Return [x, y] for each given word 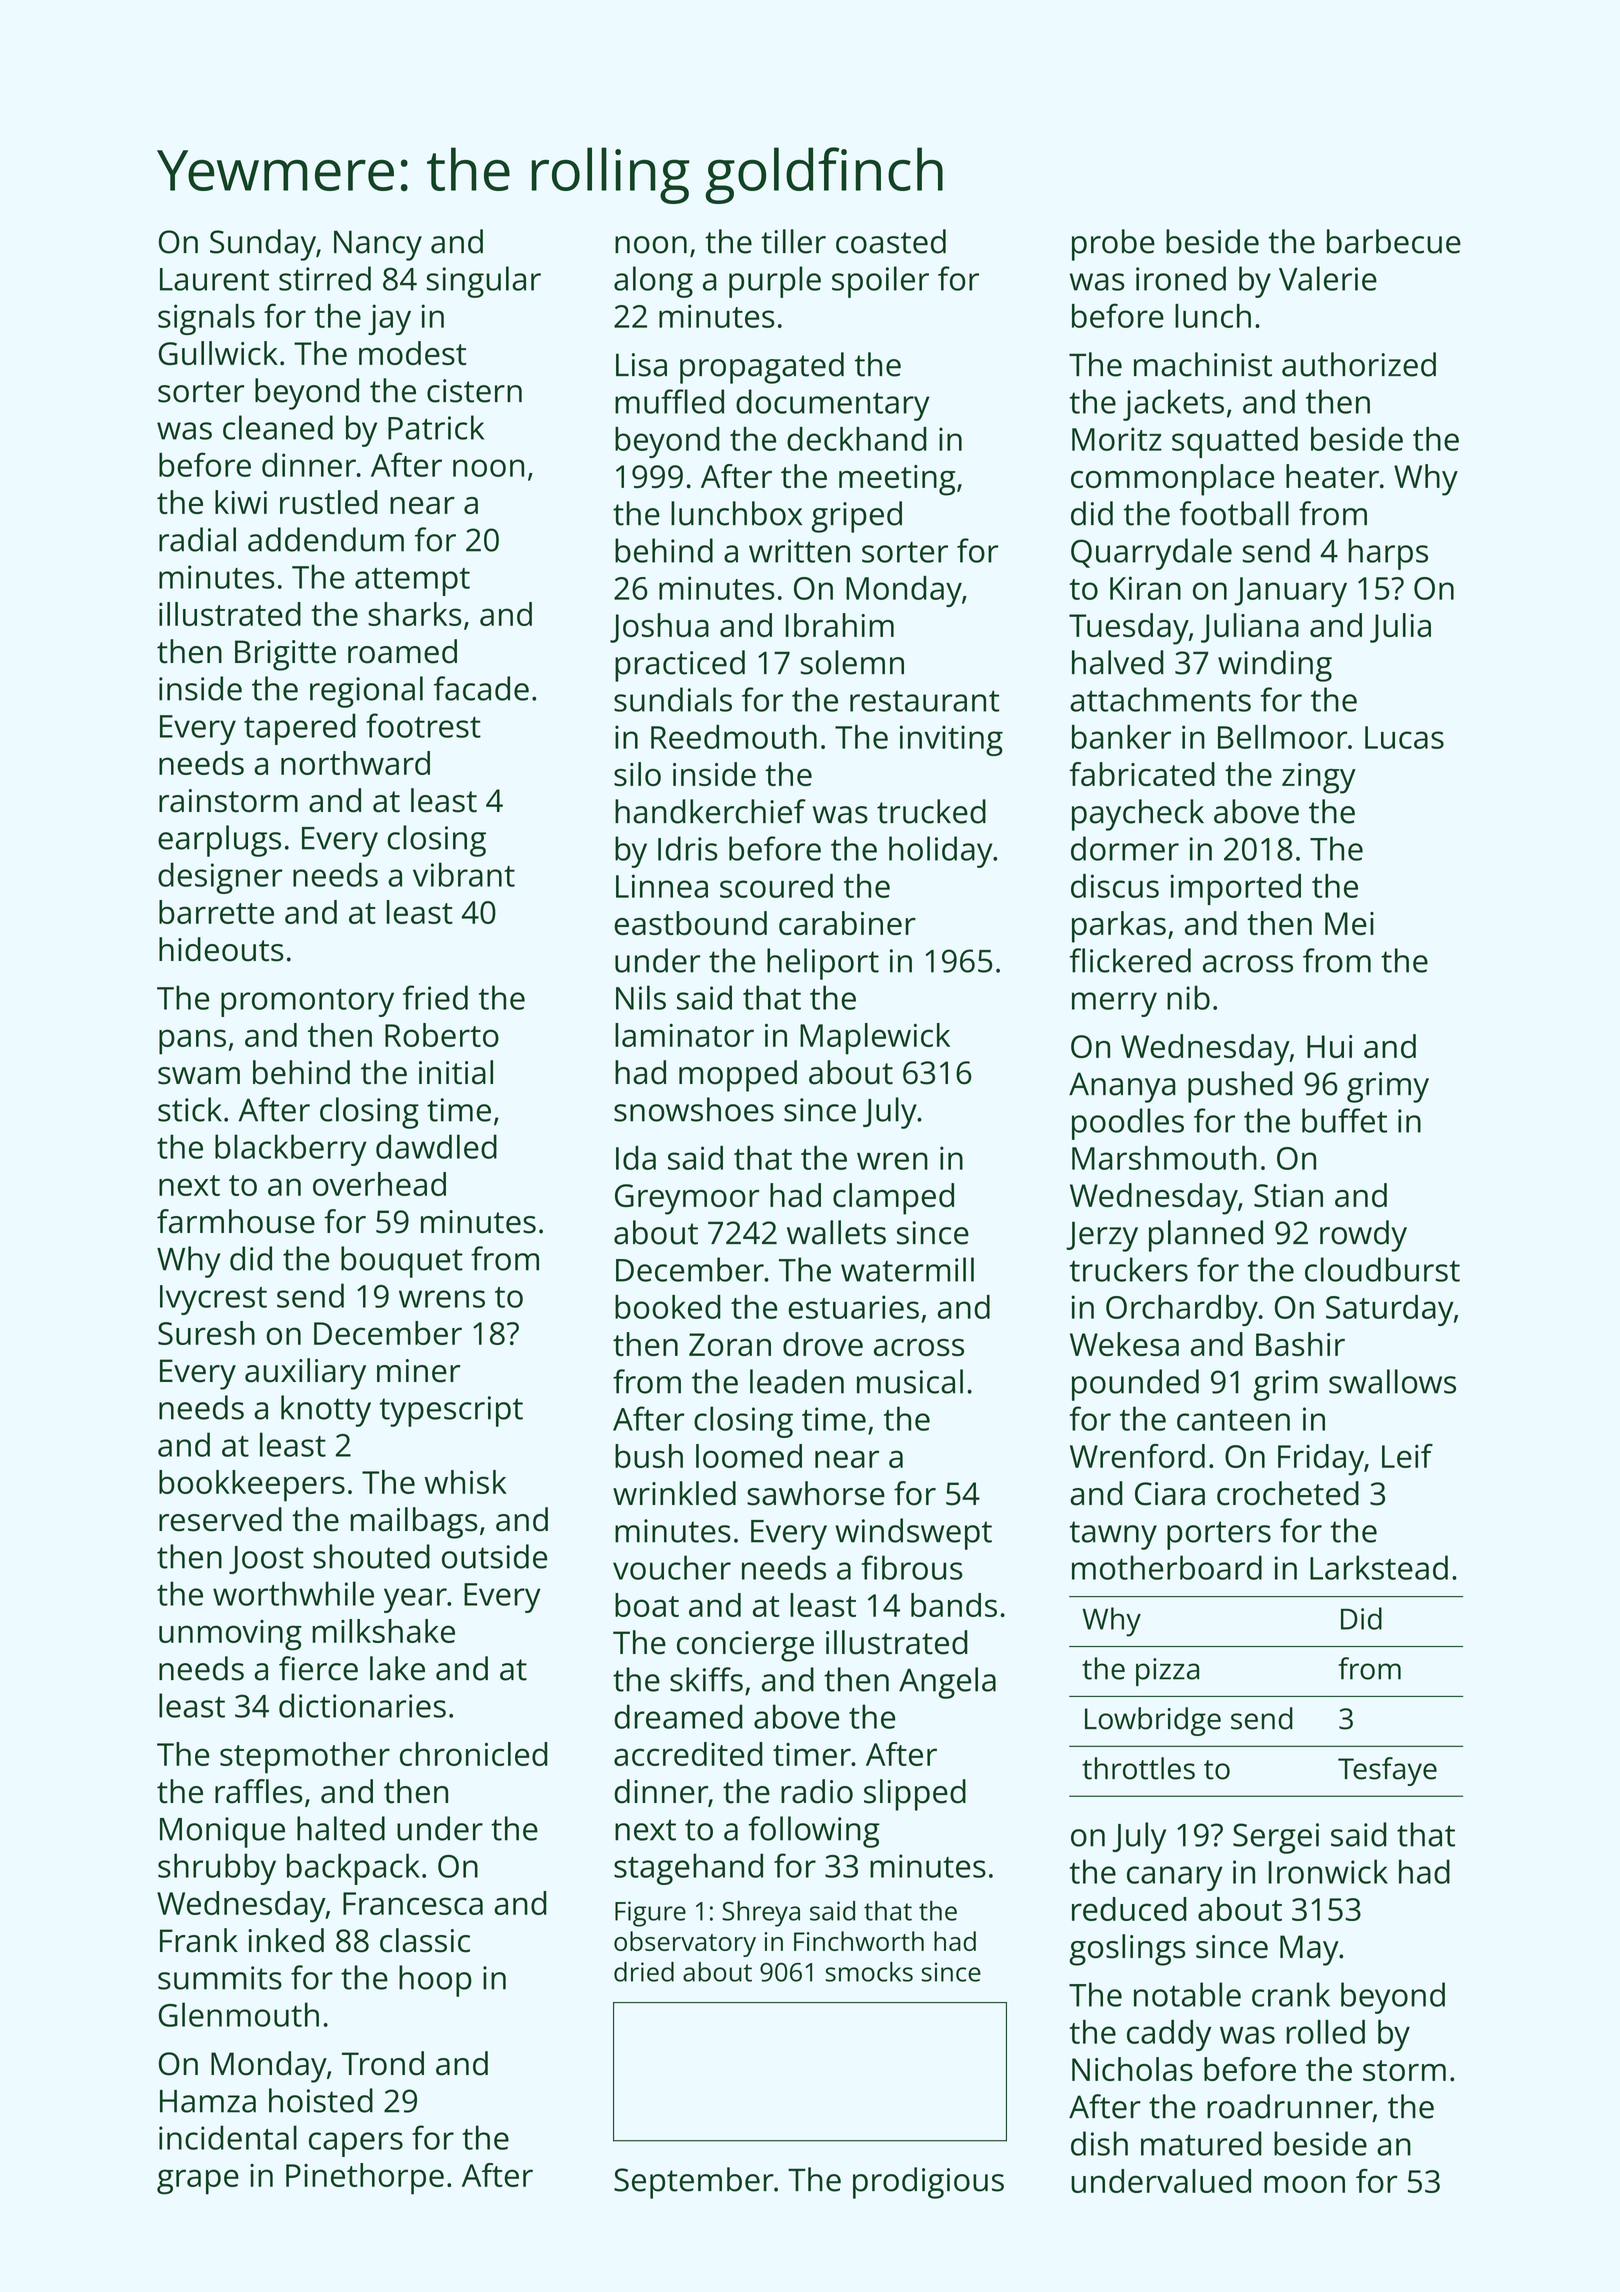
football [1234, 513]
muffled [669, 401]
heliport [823, 964]
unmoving [230, 1635]
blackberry [291, 1150]
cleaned [278, 427]
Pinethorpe [365, 2179]
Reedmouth [734, 737]
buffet [1344, 1120]
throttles [1138, 1768]
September [694, 2183]
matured [1201, 2143]
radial [197, 539]
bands [954, 1605]
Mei [1349, 923]
